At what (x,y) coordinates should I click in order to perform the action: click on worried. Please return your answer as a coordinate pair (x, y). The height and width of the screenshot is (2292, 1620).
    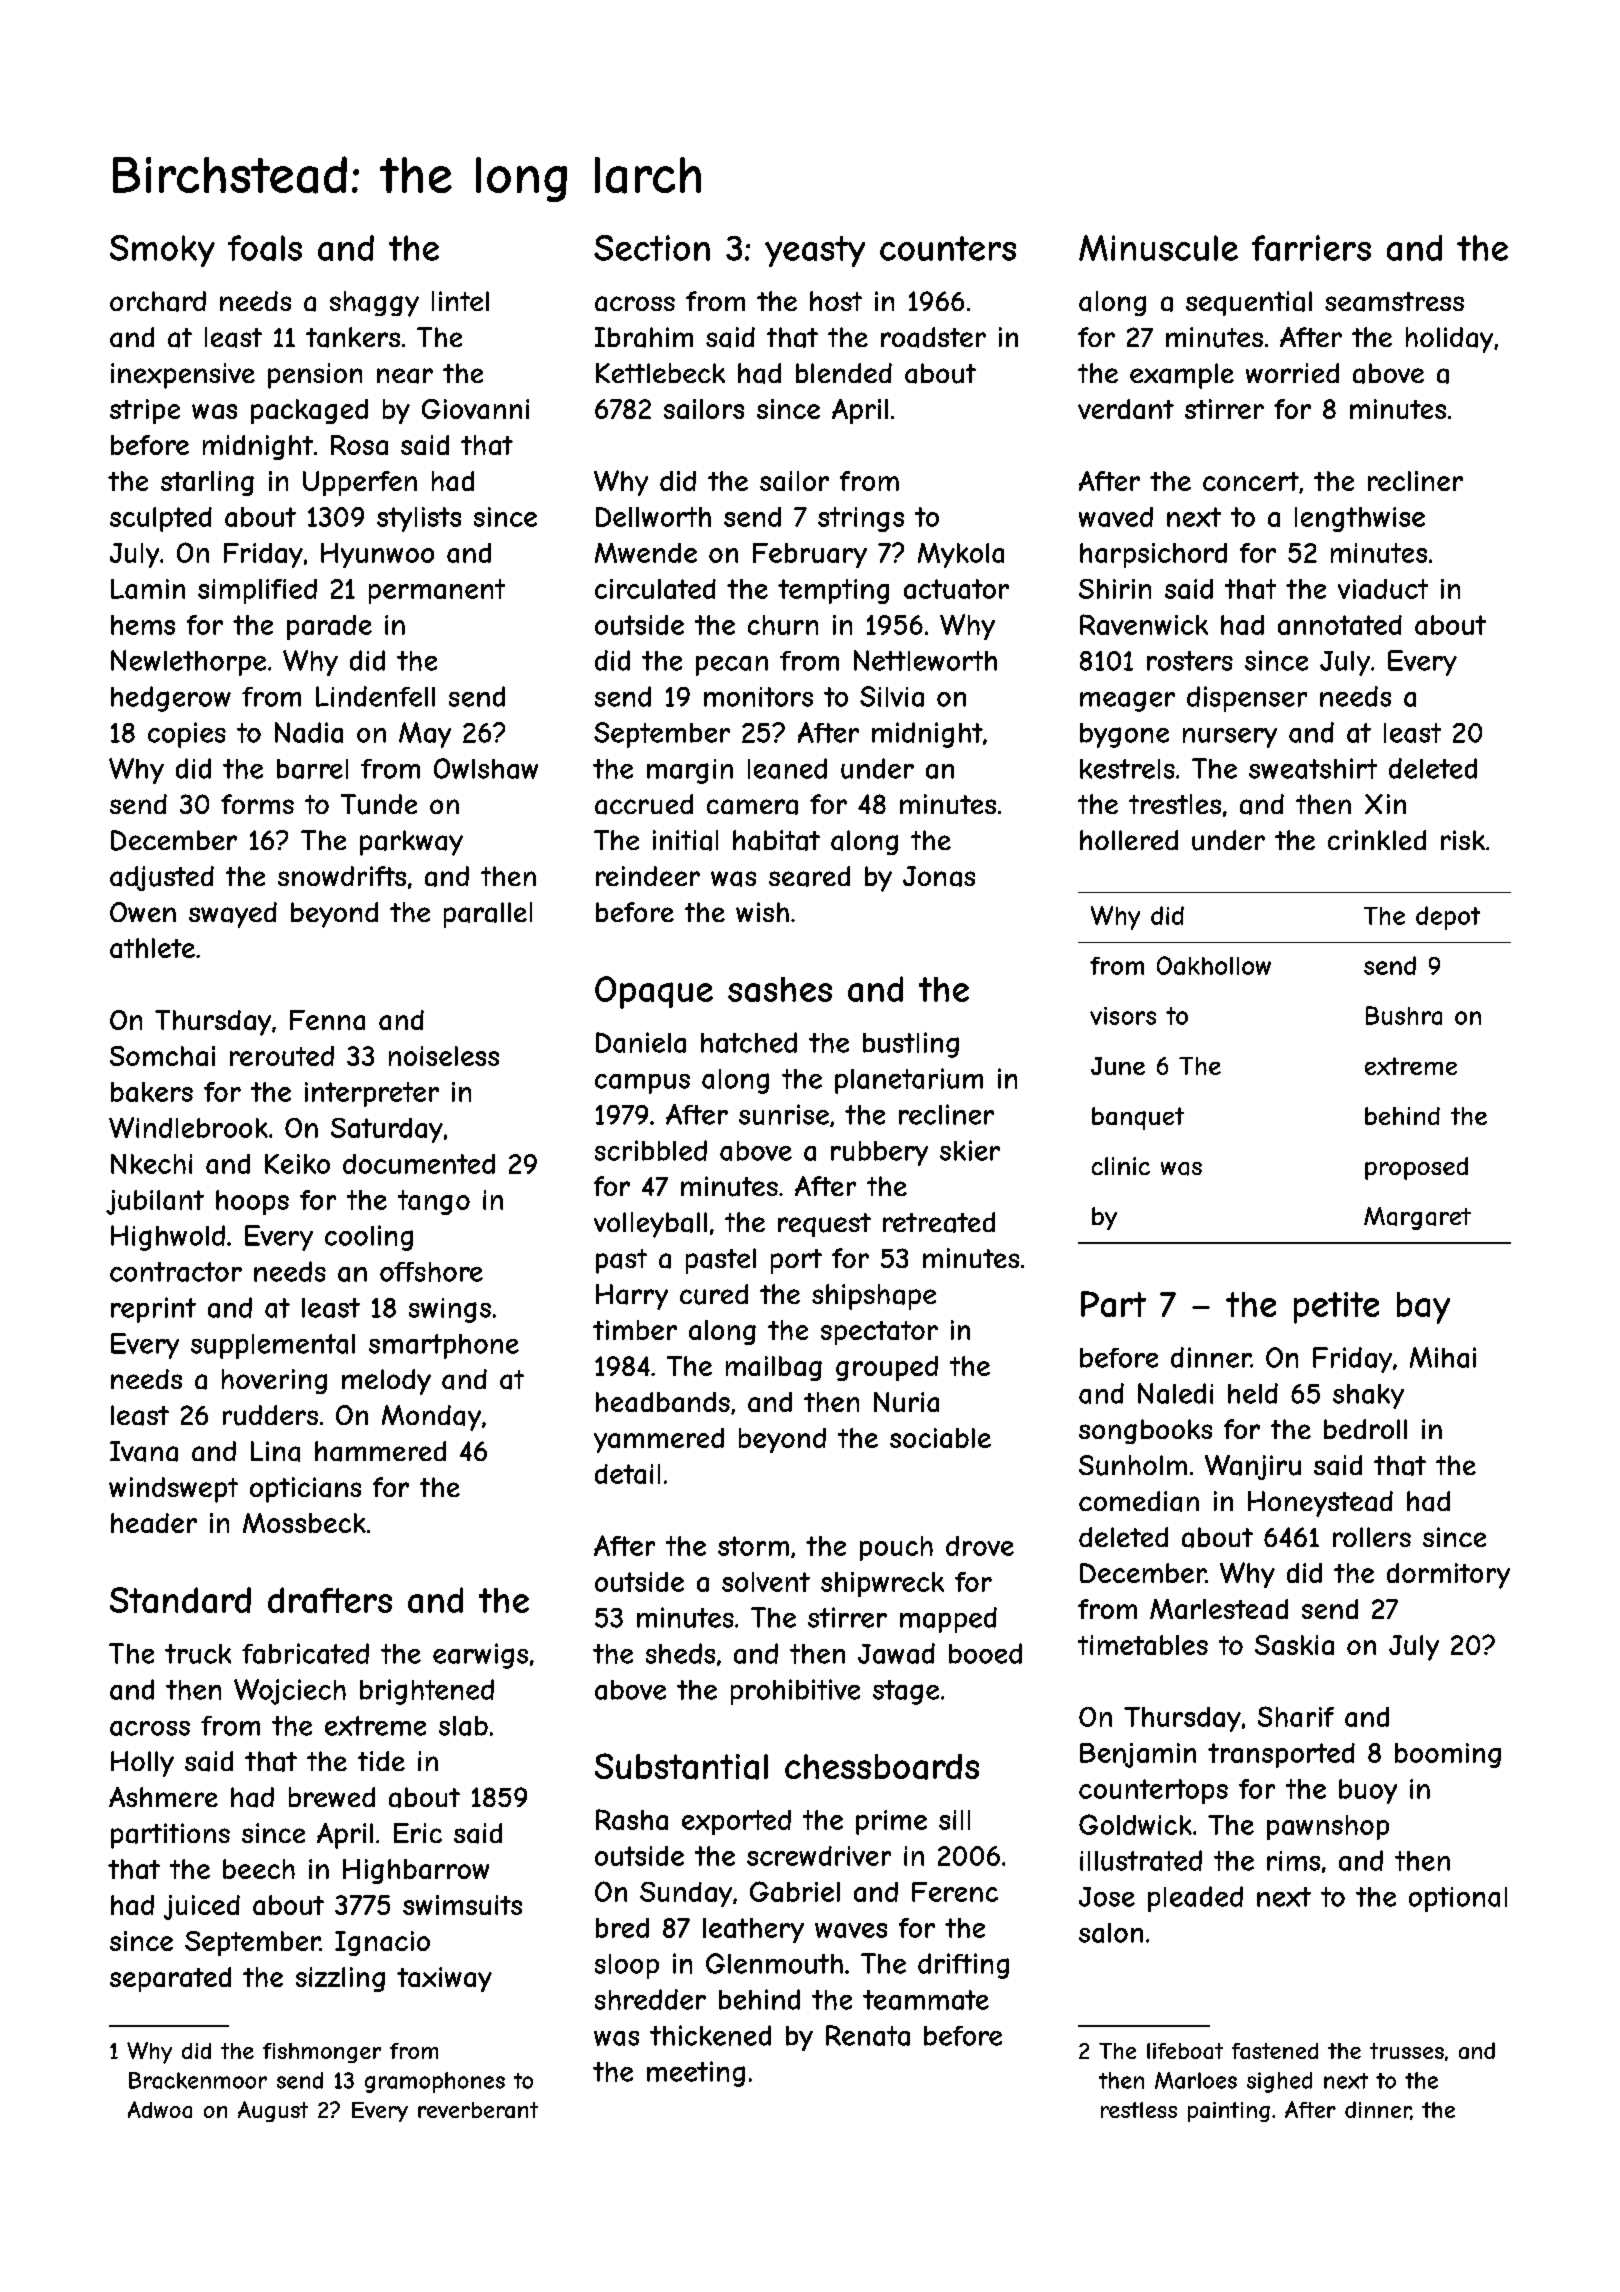
    Looking at the image, I should click on (1292, 373).
